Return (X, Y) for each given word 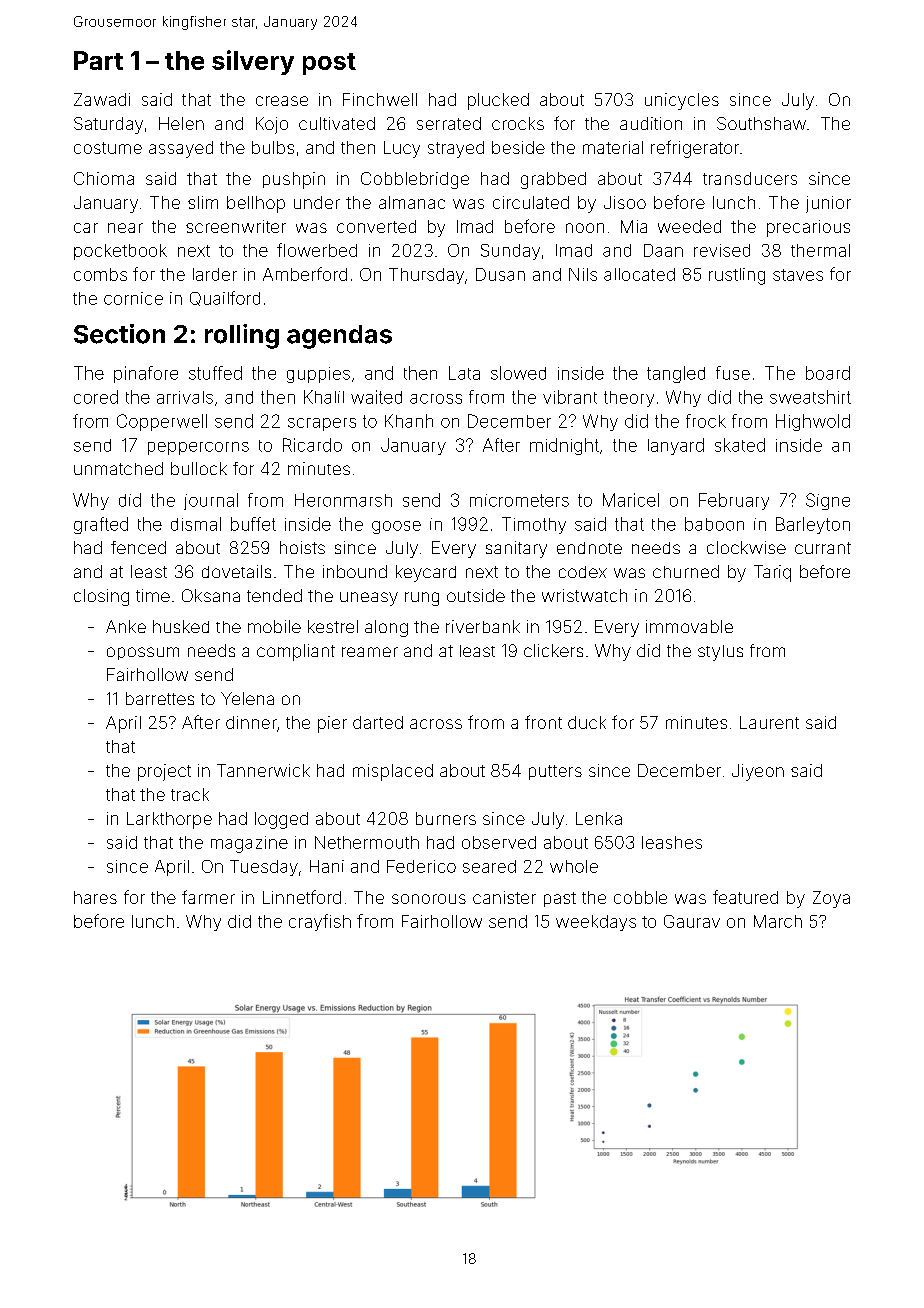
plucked (498, 101)
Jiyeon (758, 772)
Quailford (225, 298)
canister (504, 897)
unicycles (682, 101)
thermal (820, 250)
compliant (296, 652)
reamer (370, 652)
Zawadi (102, 99)
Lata (464, 373)
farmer (208, 897)
